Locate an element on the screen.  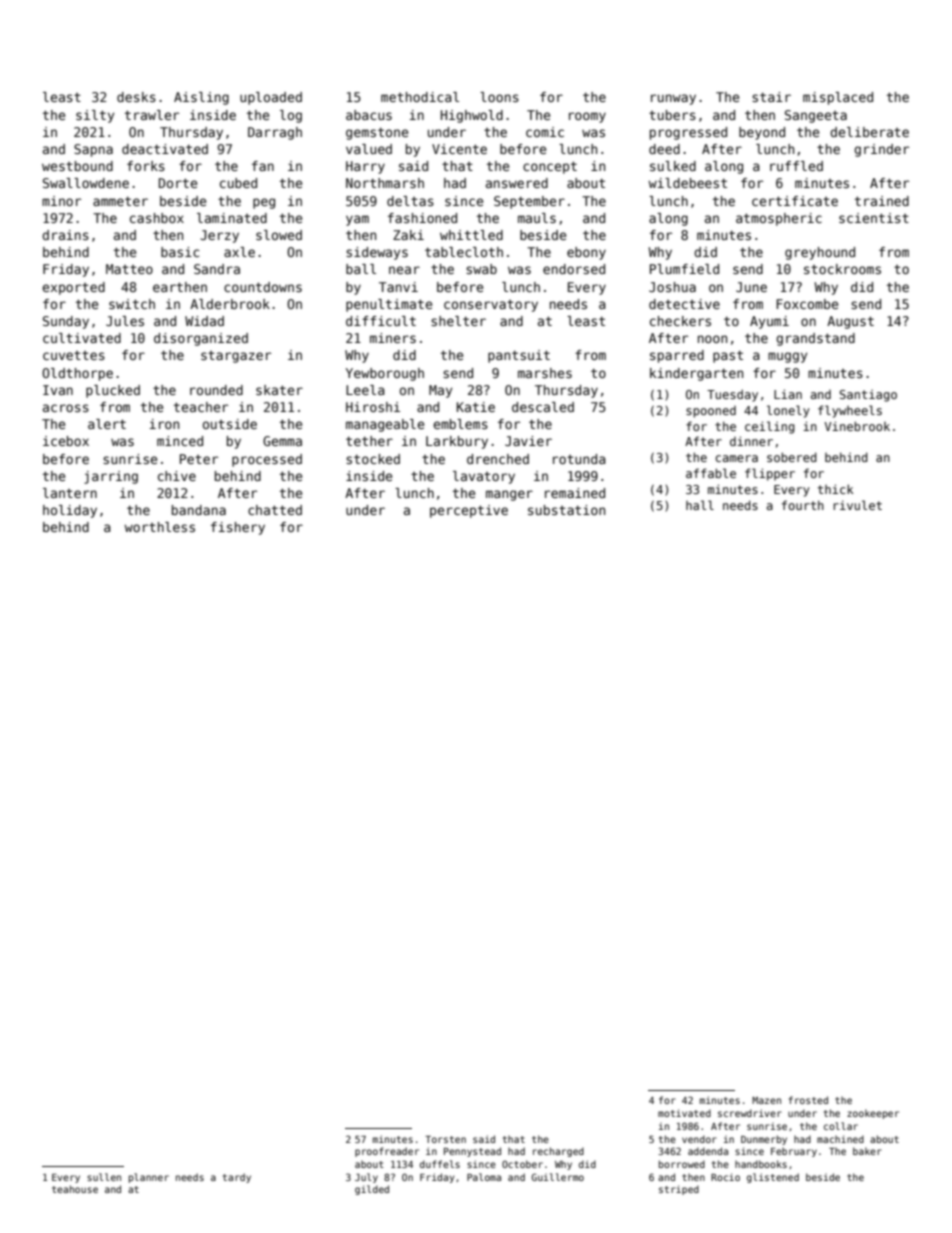
holiday is located at coordinates (70, 511).
